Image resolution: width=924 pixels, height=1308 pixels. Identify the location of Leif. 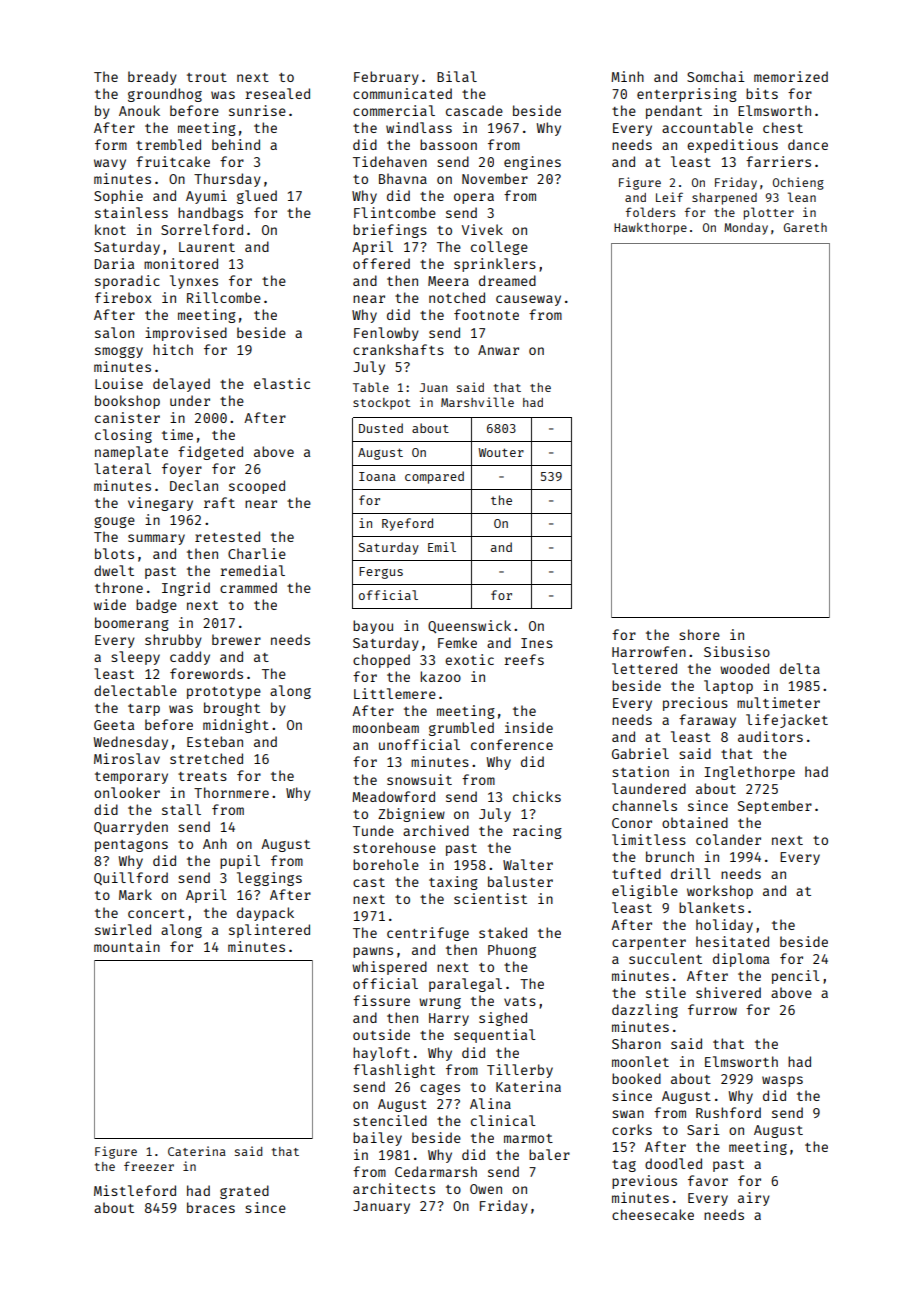
(669, 197).
